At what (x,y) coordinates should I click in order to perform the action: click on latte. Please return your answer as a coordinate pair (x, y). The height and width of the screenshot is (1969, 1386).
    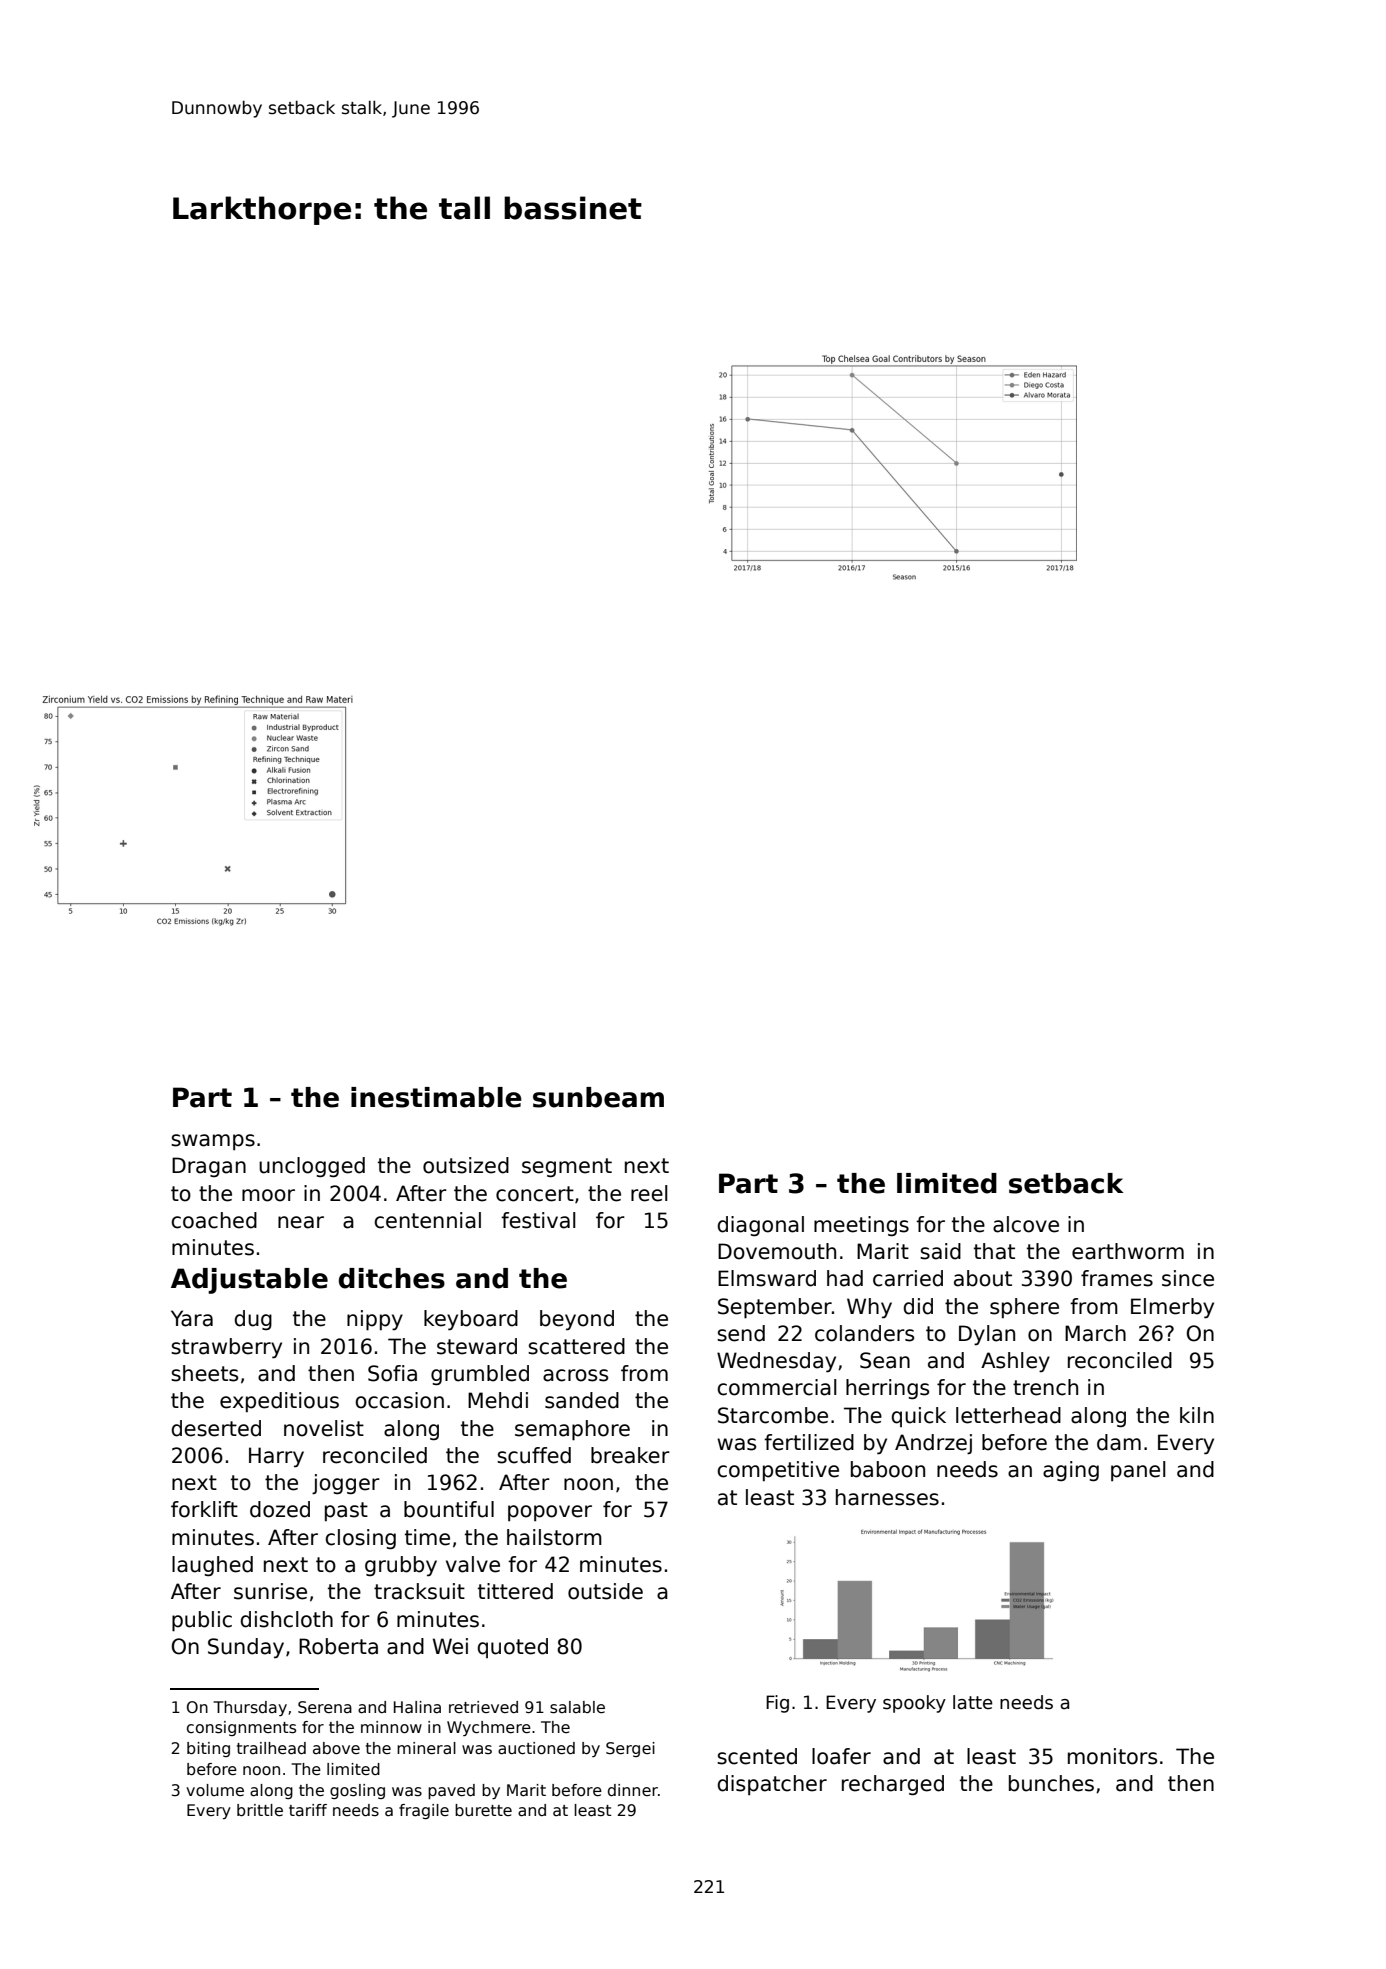
    Looking at the image, I should click on (973, 1702).
